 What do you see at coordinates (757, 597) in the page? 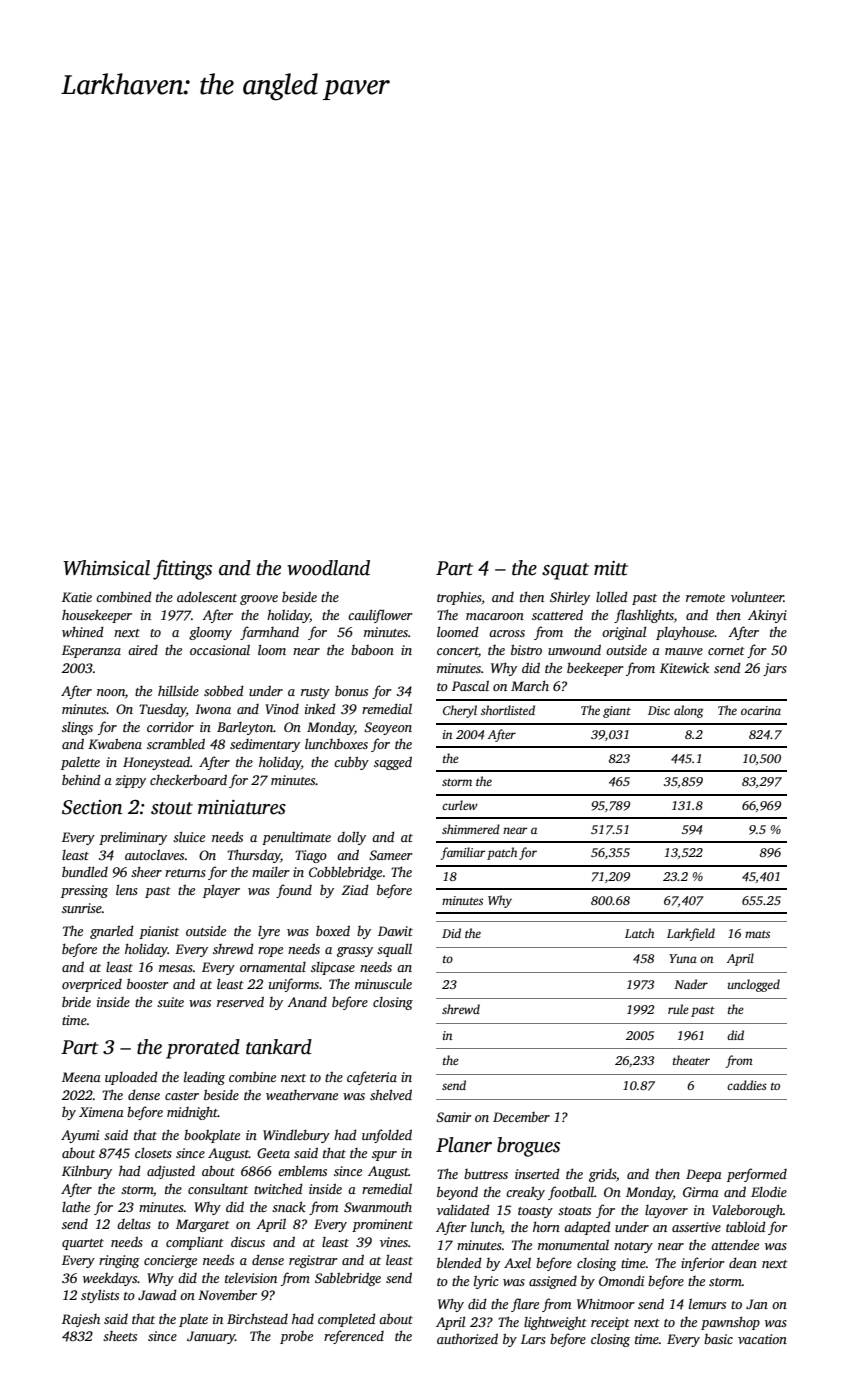
I see `volunteer` at bounding box center [757, 597].
